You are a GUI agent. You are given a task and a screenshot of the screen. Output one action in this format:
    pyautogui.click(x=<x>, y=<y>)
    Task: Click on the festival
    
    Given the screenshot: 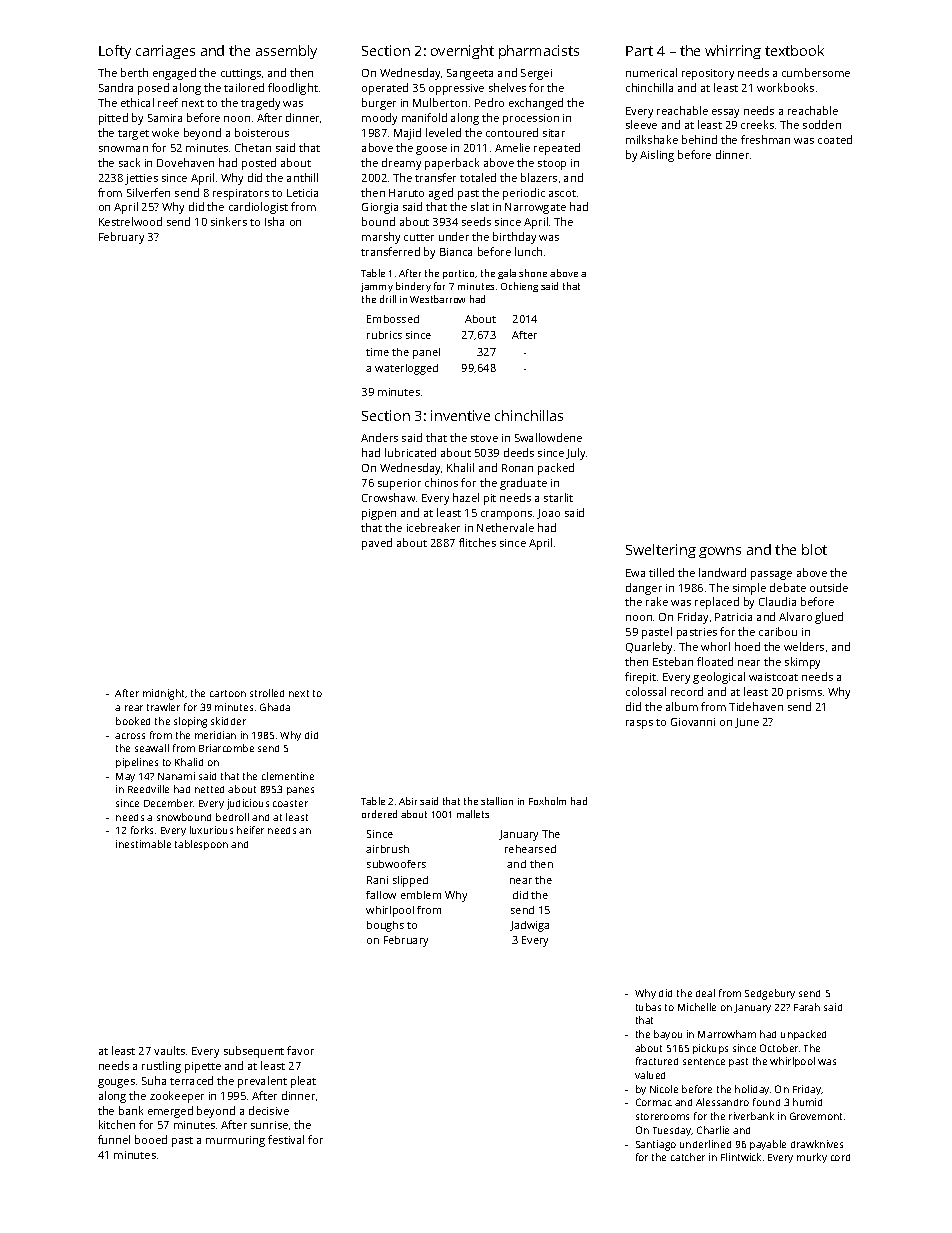 What is the action you would take?
    pyautogui.click(x=286, y=1139)
